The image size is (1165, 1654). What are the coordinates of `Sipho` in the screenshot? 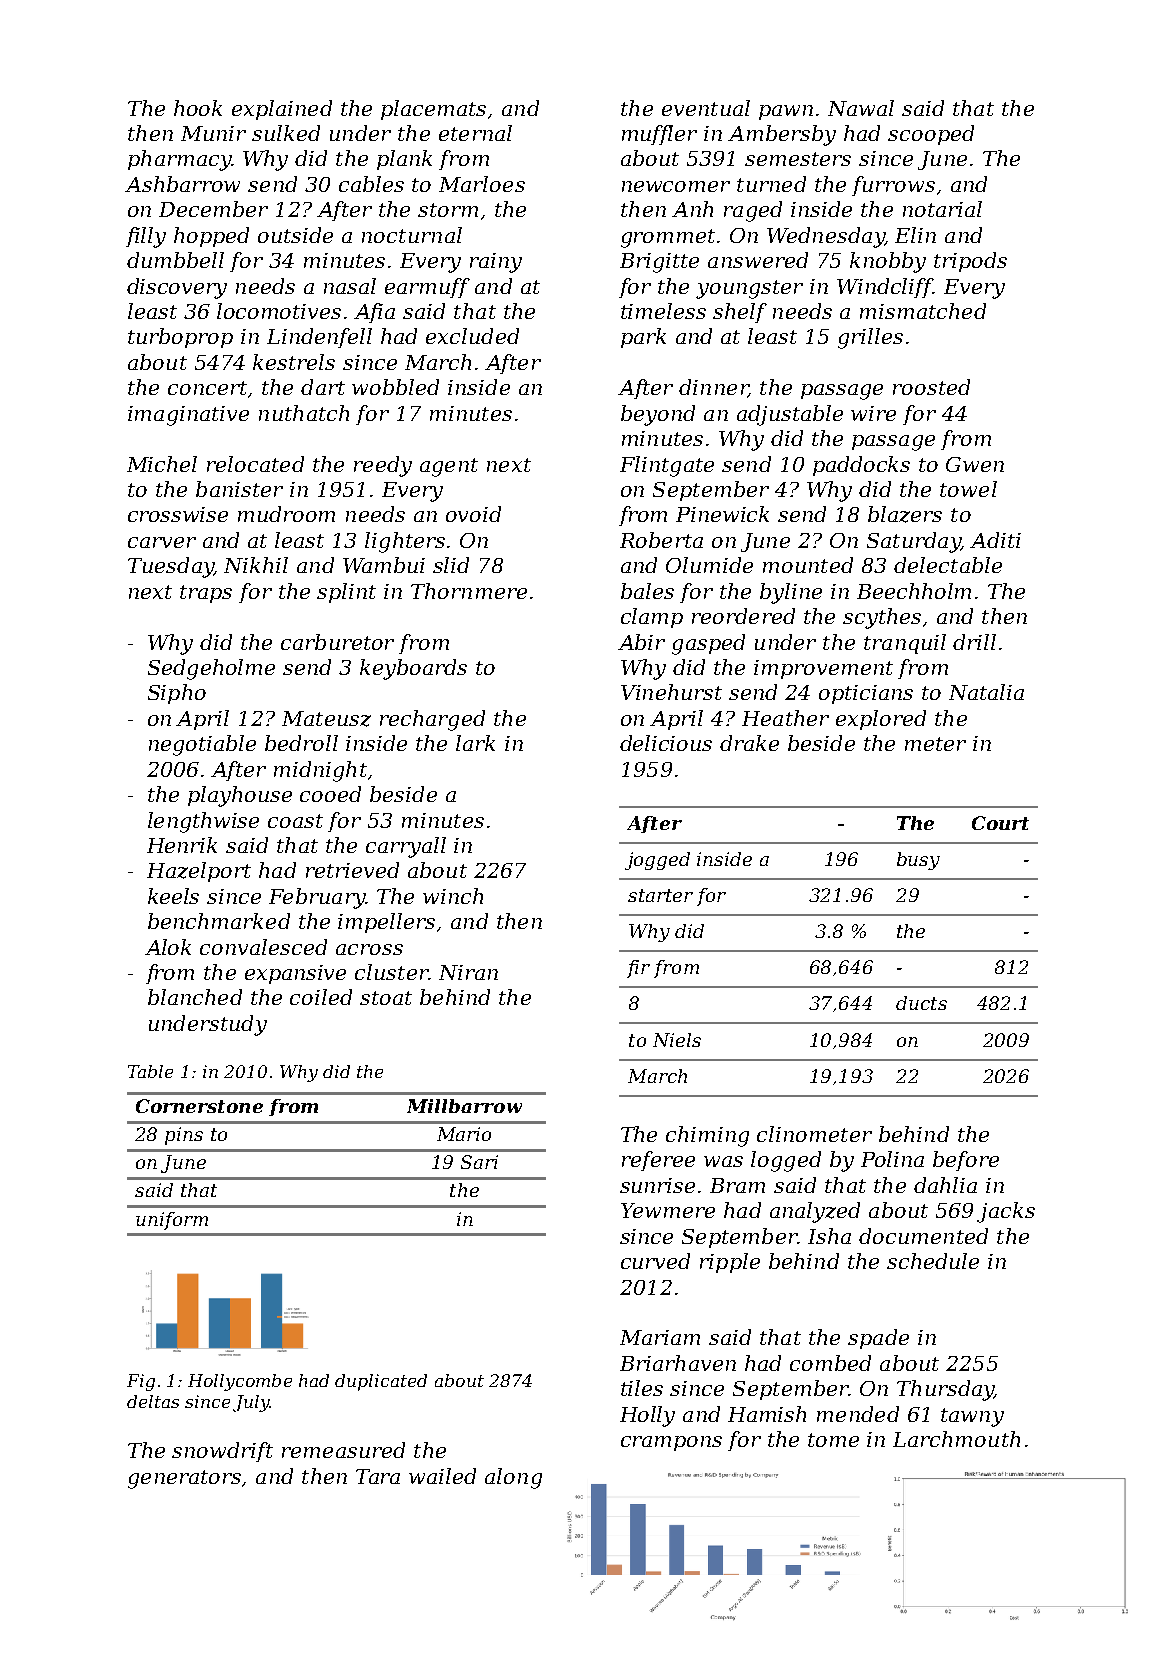 It's located at (177, 694).
